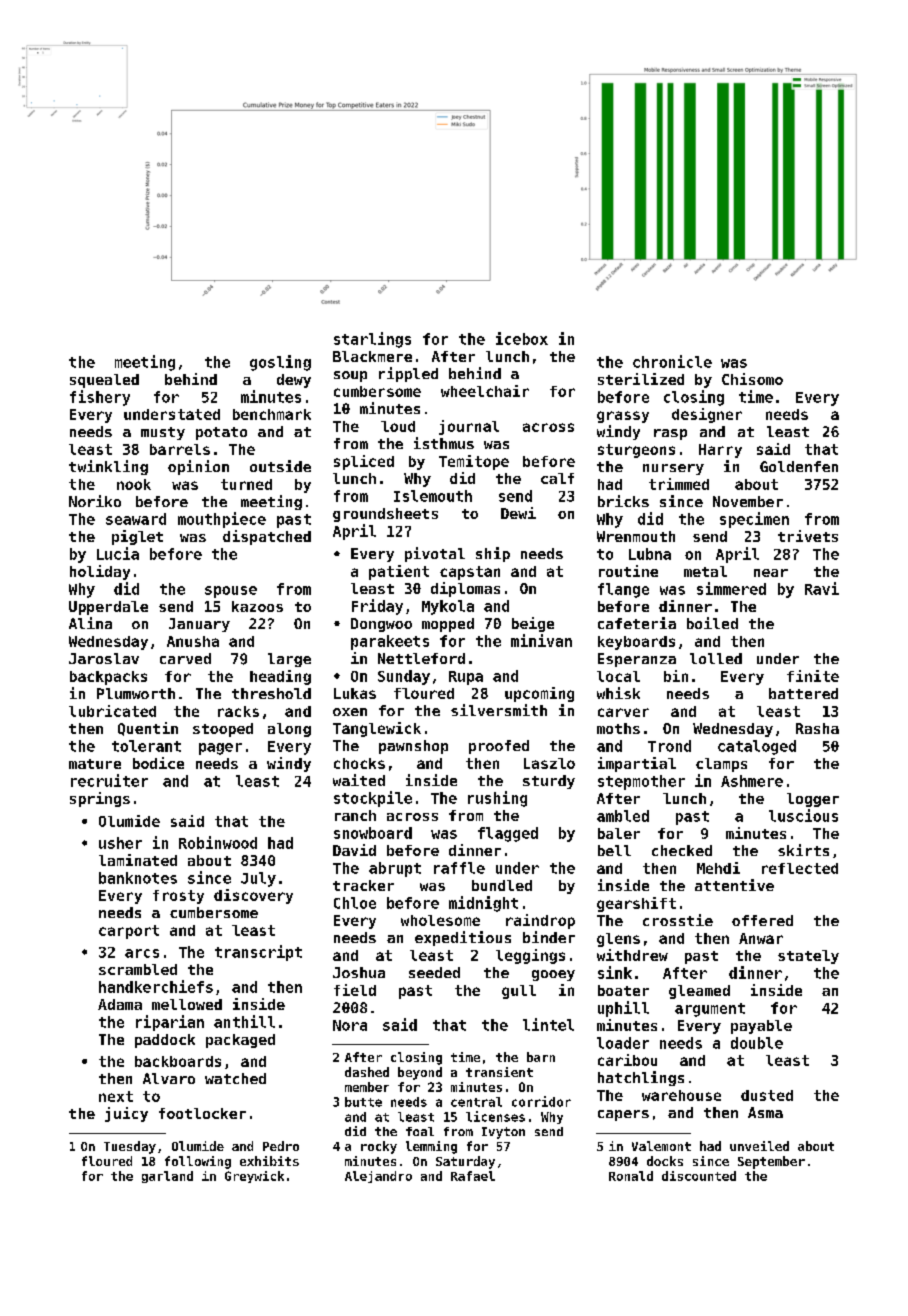 The width and height of the page is (908, 1316). Describe the element at coordinates (522, 338) in the page. I see `icebox` at that location.
